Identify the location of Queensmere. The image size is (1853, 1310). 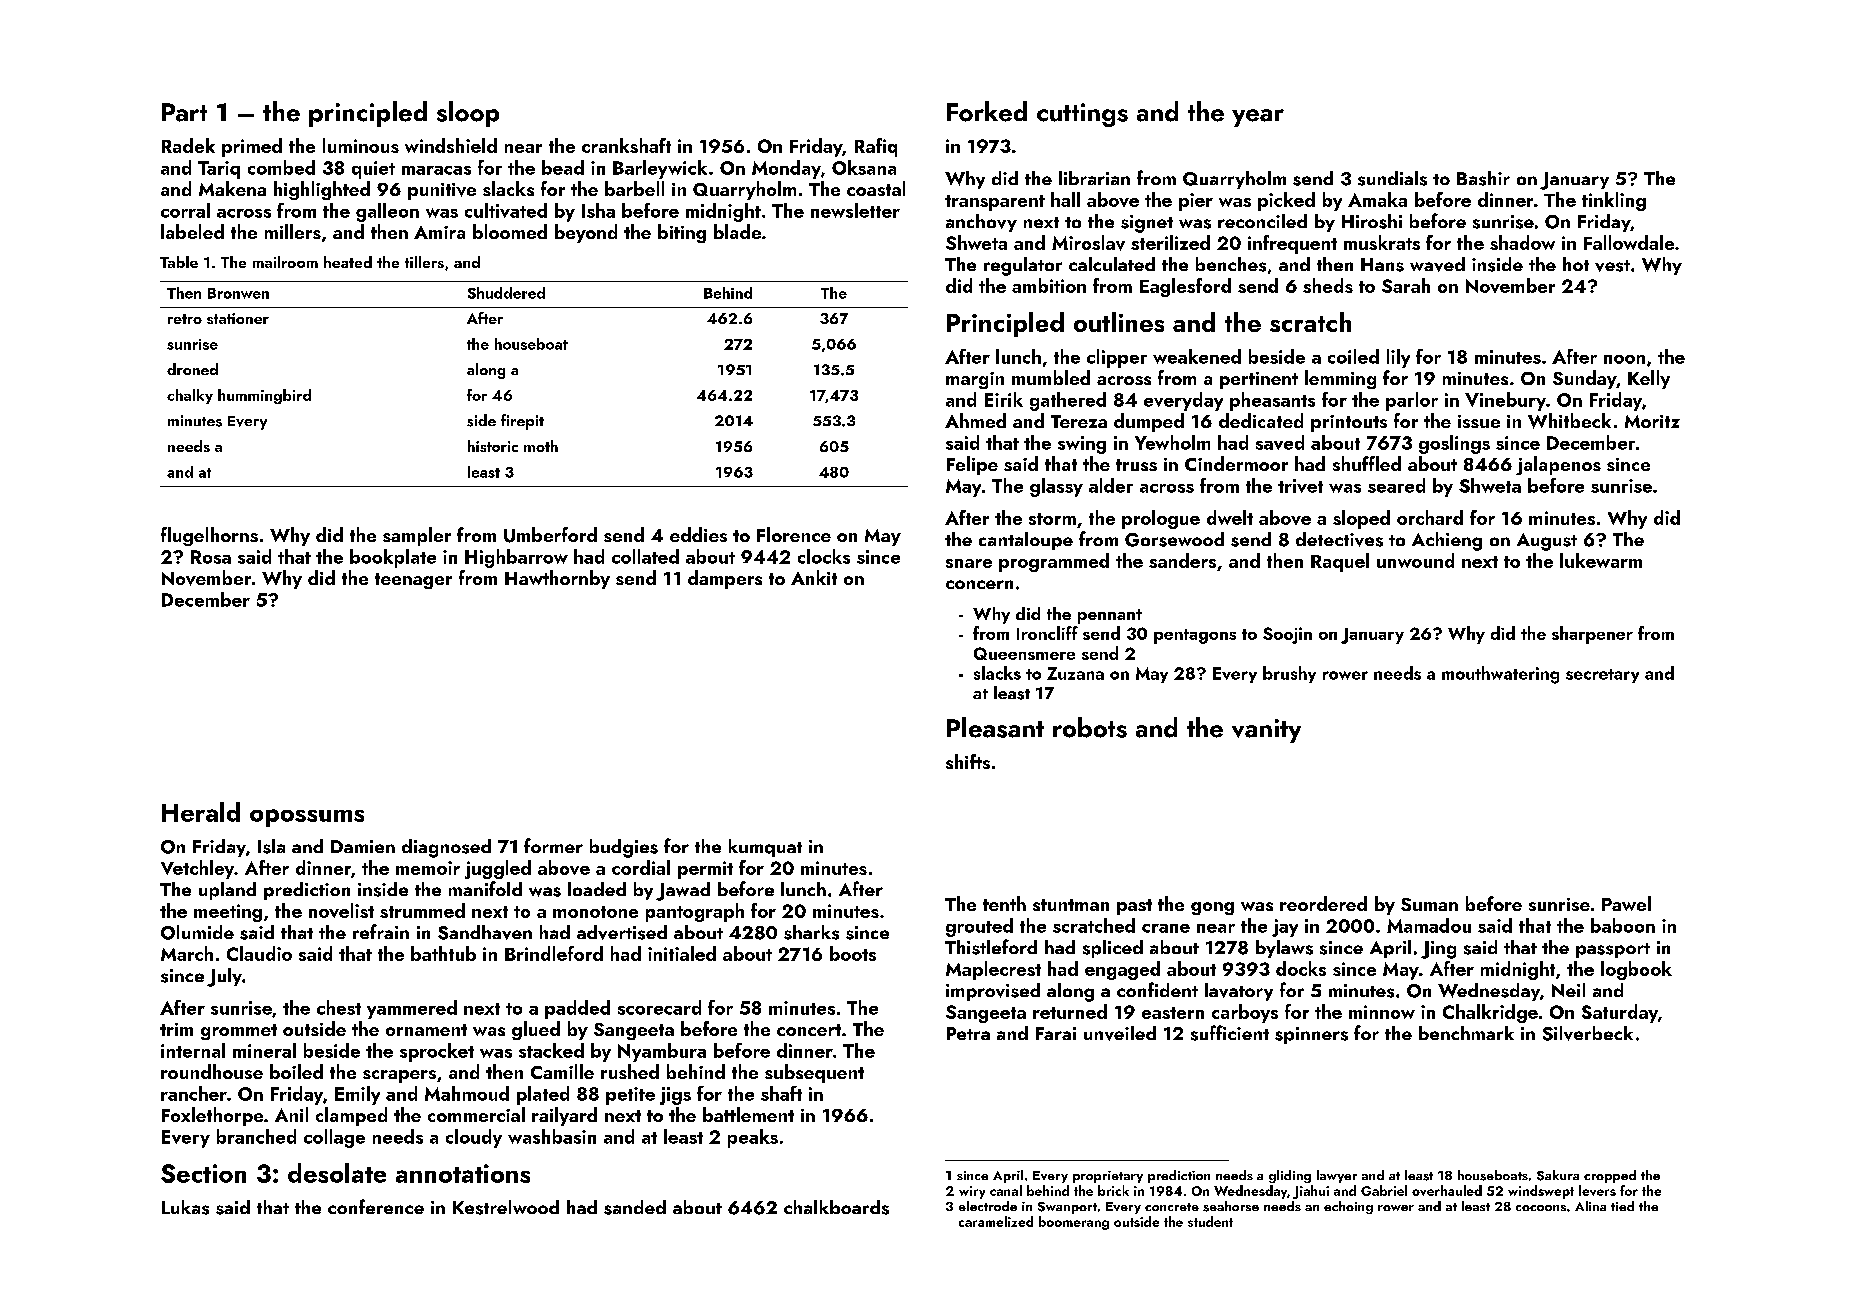
(1024, 653).
